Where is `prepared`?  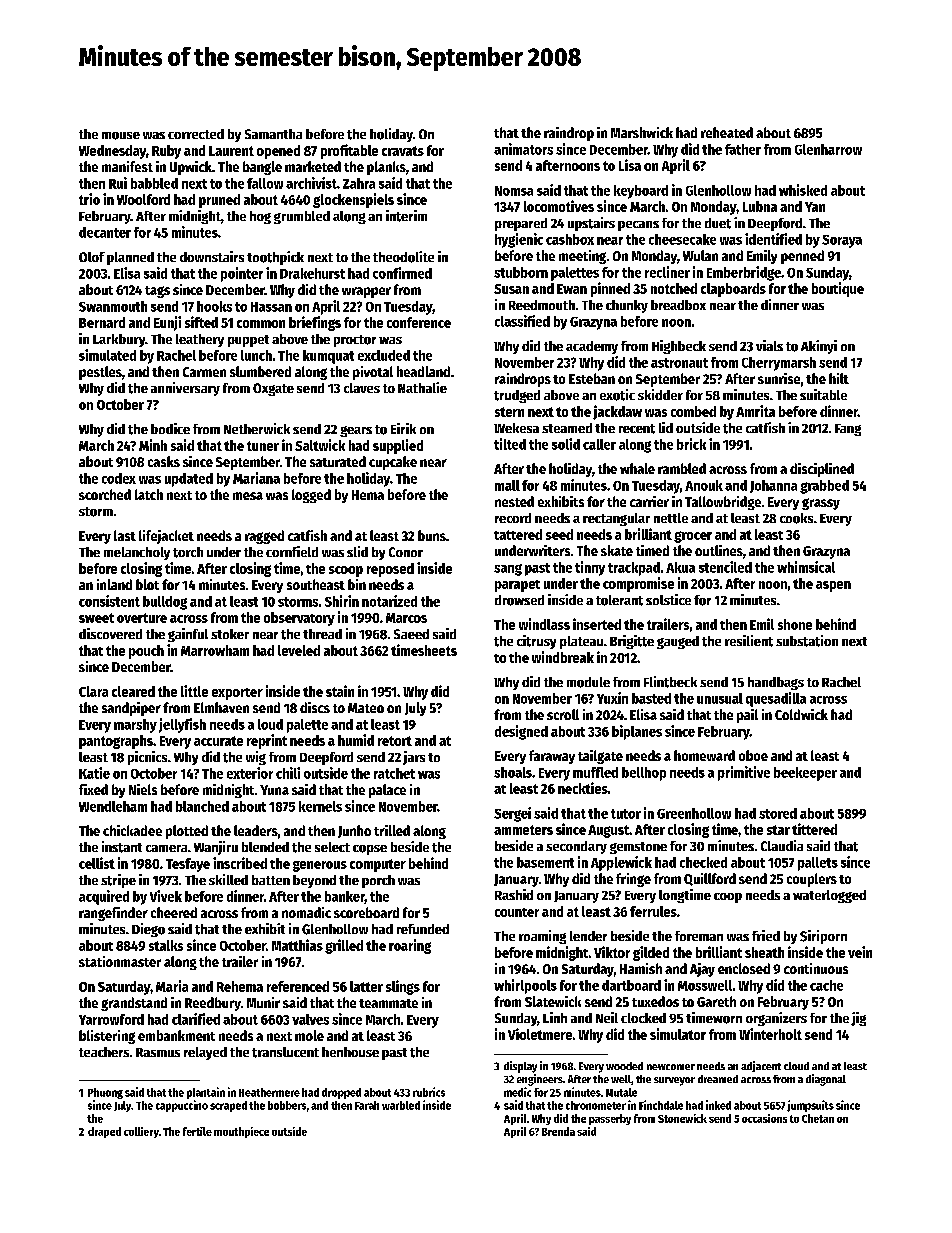 prepared is located at coordinates (521, 224).
